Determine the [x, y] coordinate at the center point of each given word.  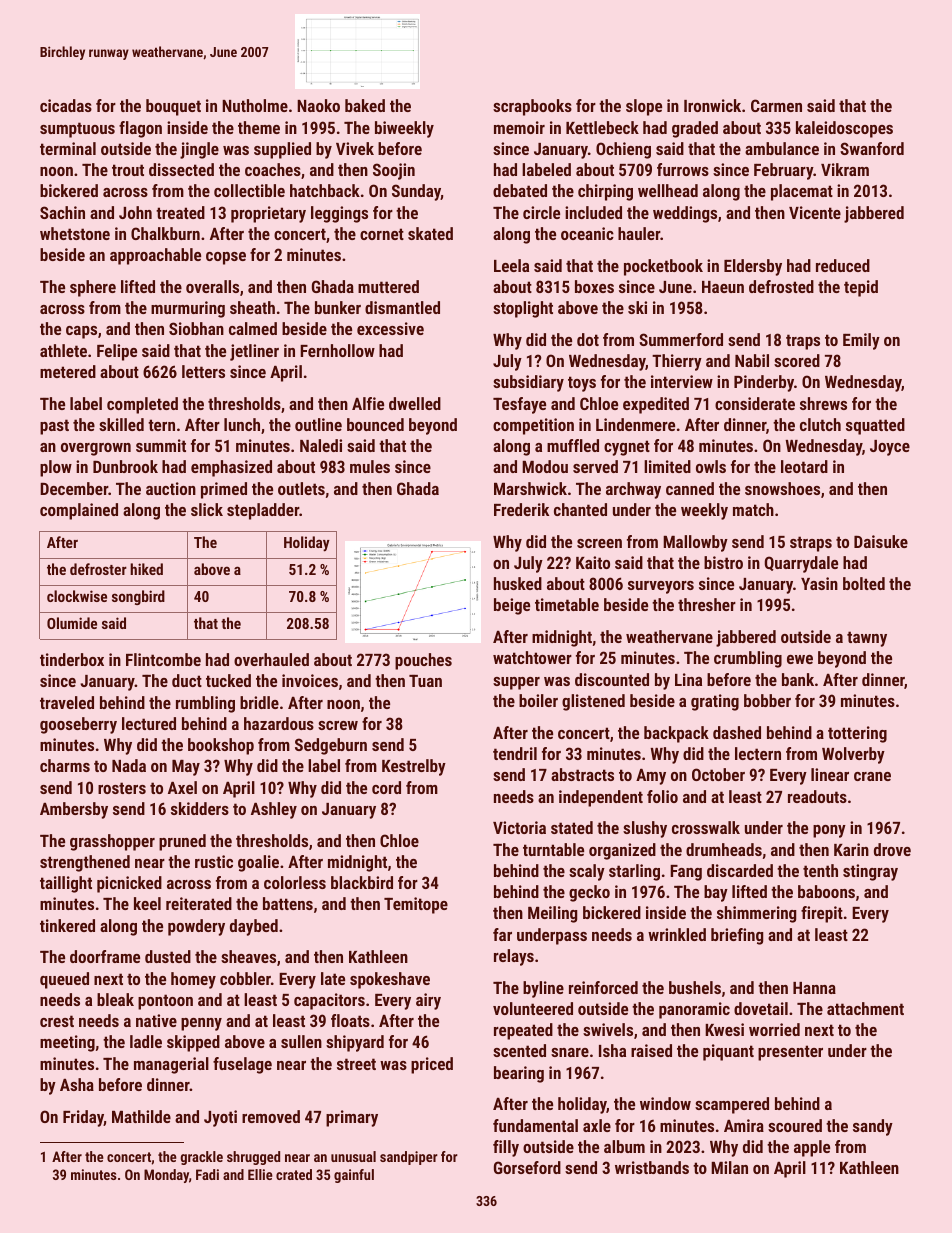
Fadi [207, 1174]
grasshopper [112, 842]
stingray [870, 872]
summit [161, 445]
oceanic [587, 233]
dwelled [415, 403]
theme [259, 127]
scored [797, 360]
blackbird [362, 882]
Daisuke [881, 541]
